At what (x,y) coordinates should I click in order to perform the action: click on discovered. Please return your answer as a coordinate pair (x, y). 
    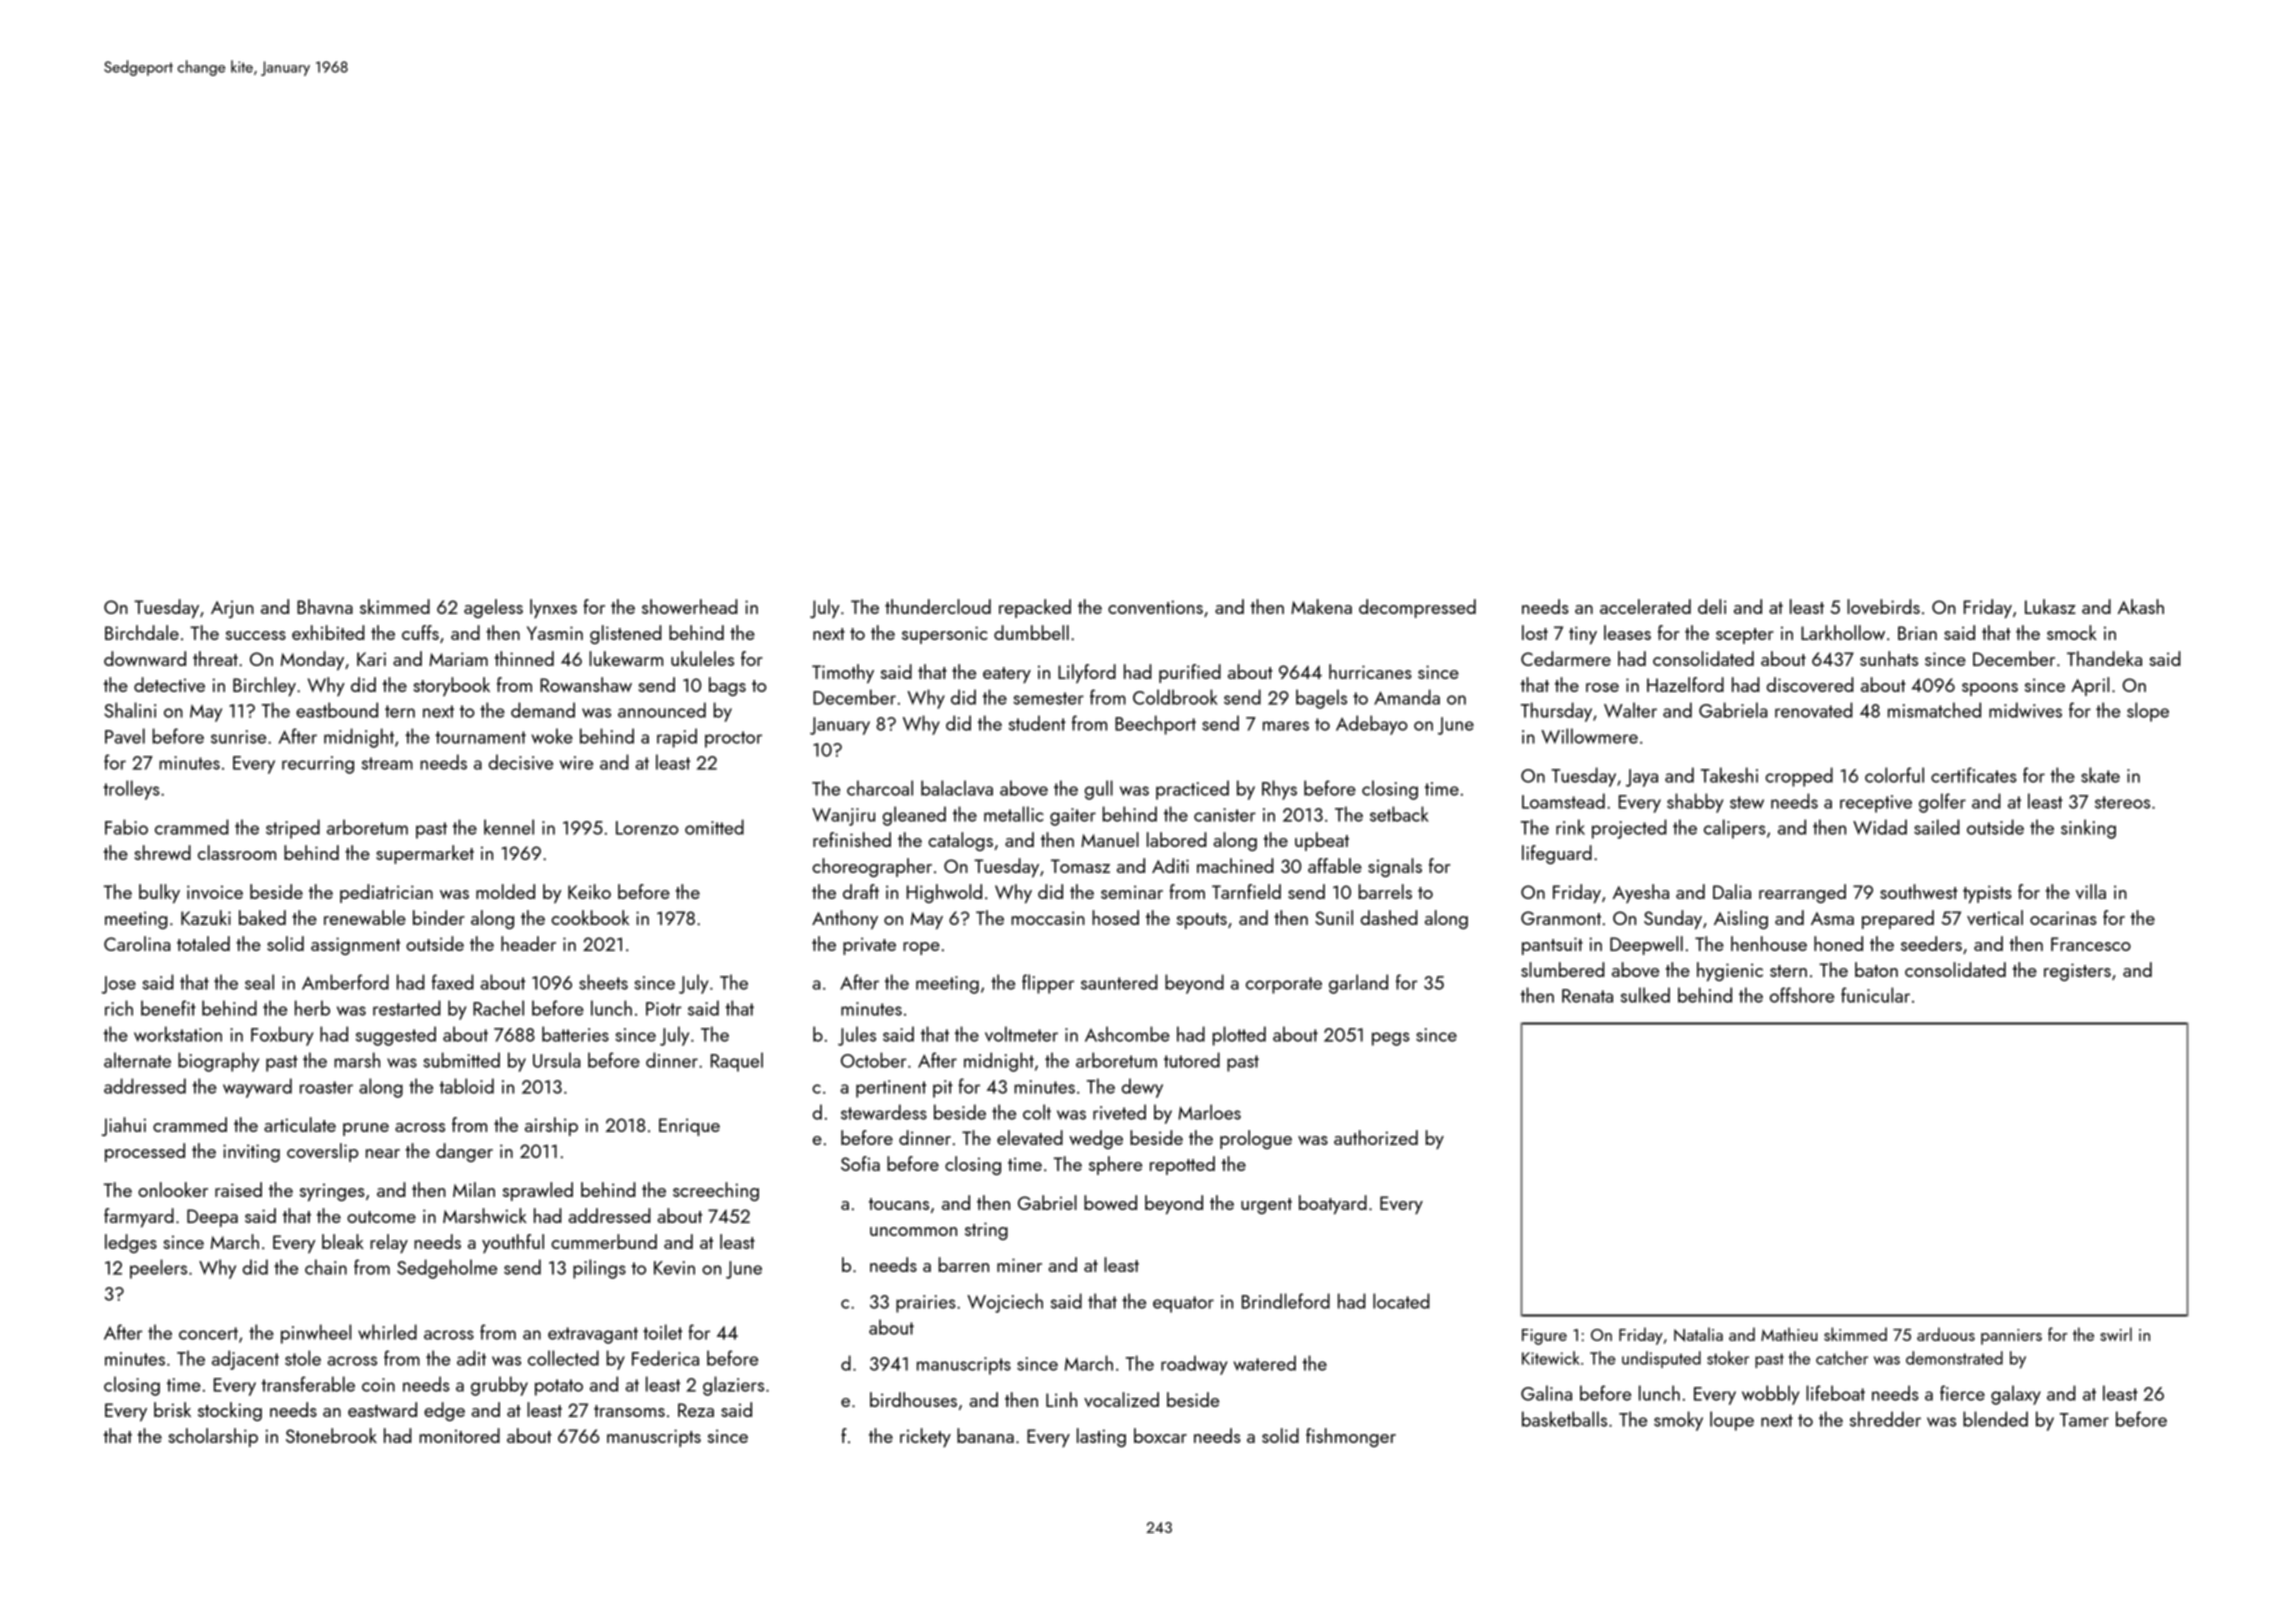
    Looking at the image, I should click on (1810, 684).
